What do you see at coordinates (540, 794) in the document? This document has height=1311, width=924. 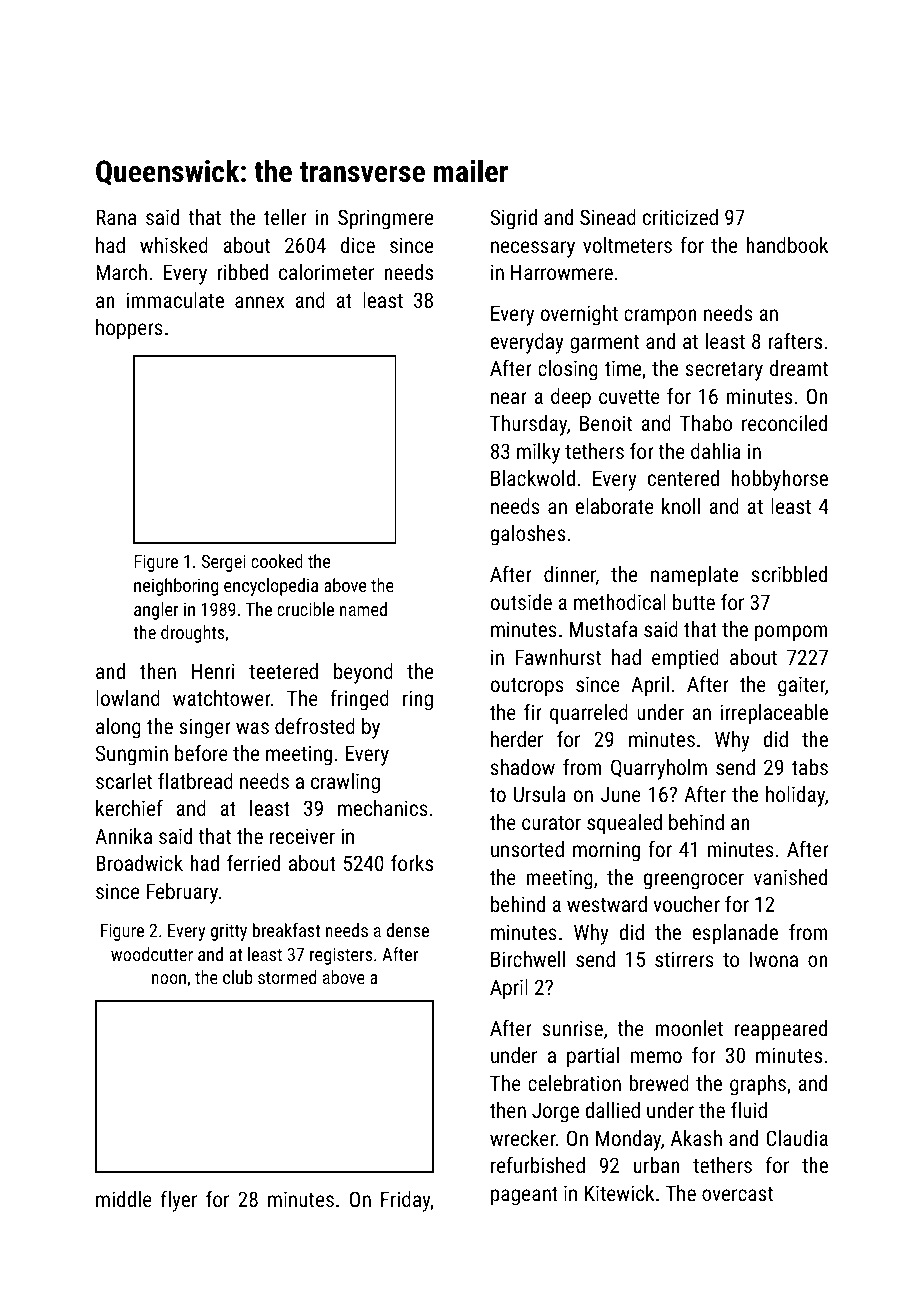 I see `Ursula` at bounding box center [540, 794].
